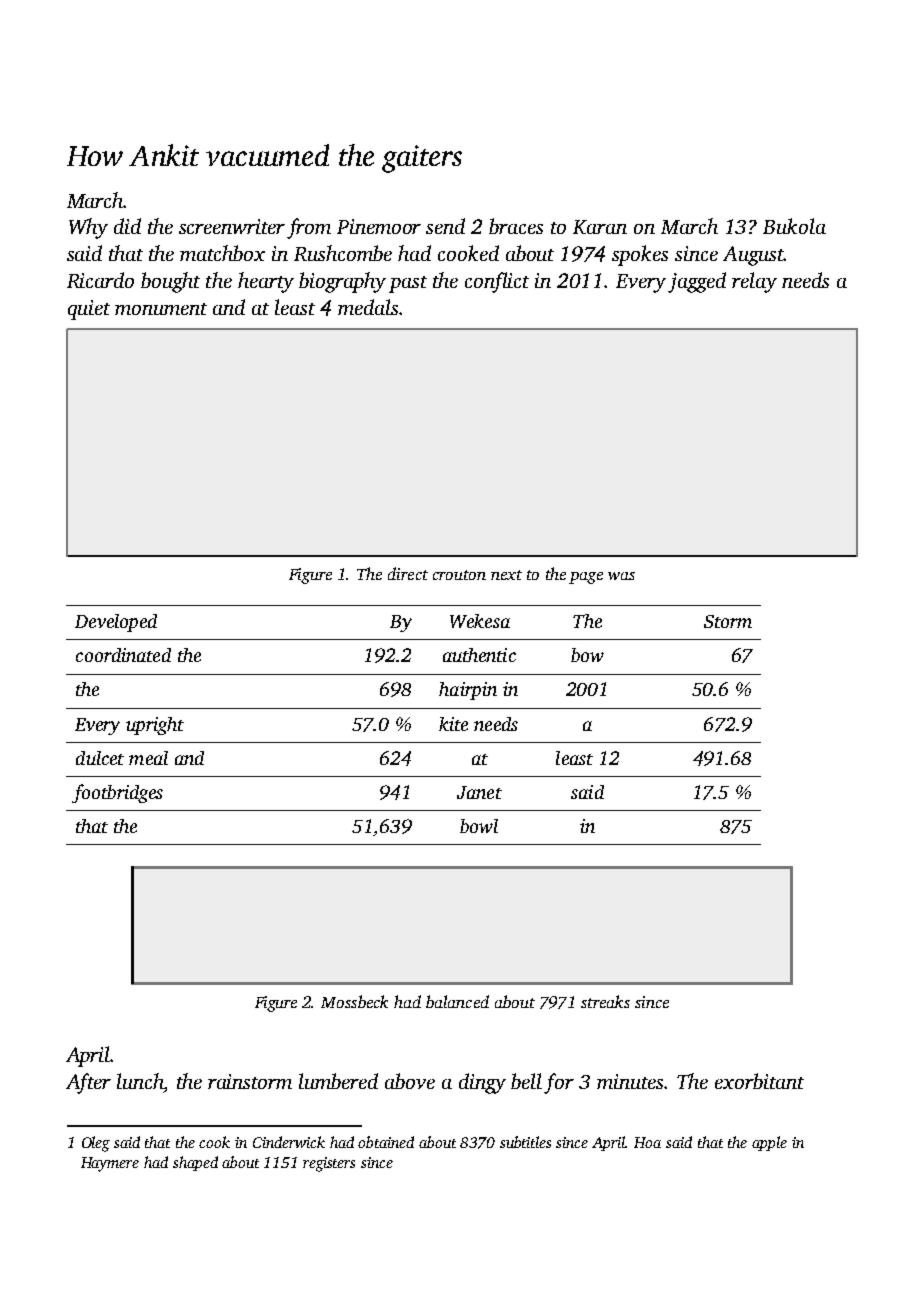 This document has width=924, height=1311. What do you see at coordinates (116, 623) in the document?
I see `Developed` at bounding box center [116, 623].
